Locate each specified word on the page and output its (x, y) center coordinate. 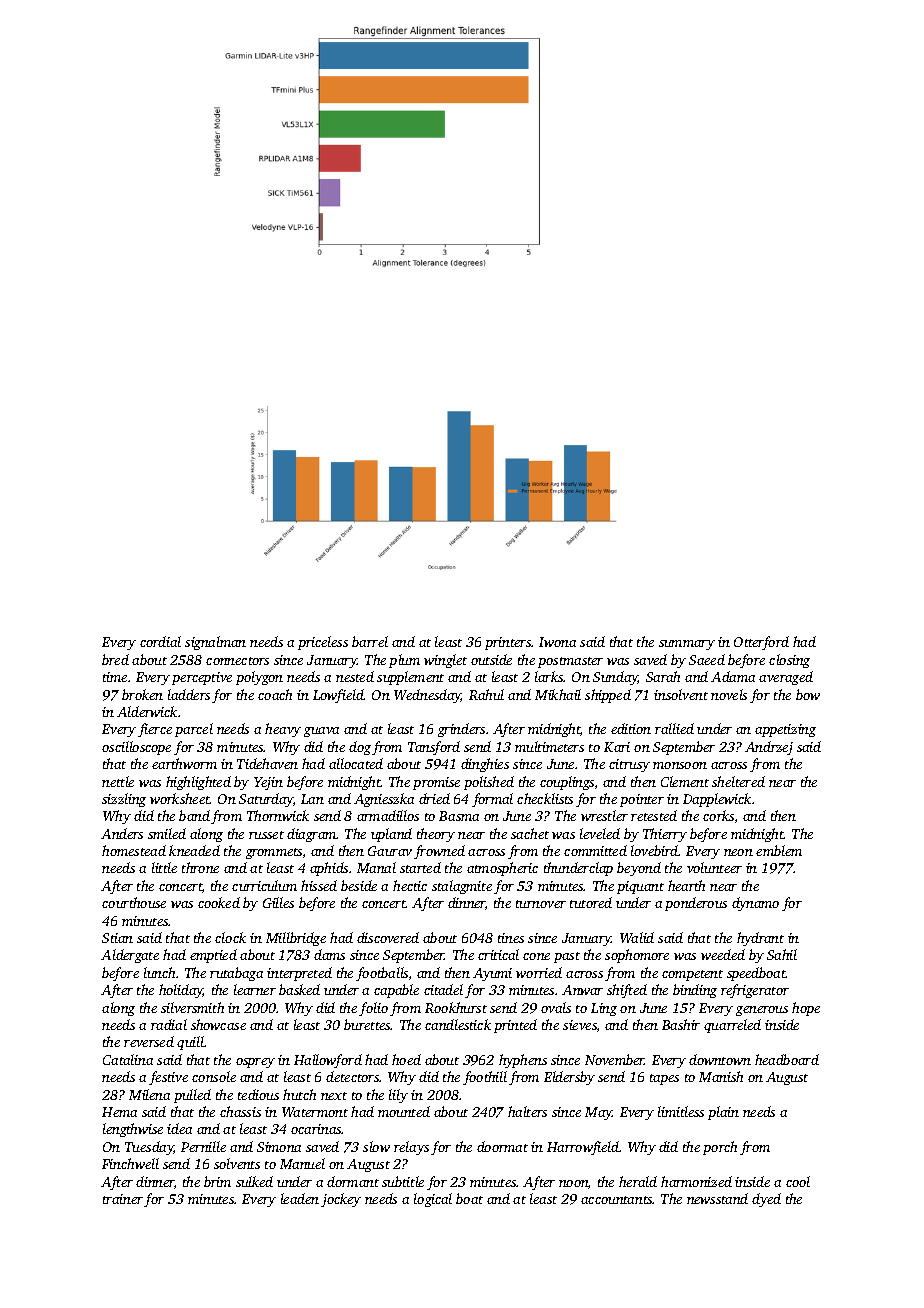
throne (200, 867)
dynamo (755, 904)
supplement (410, 678)
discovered (388, 937)
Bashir (681, 1024)
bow (808, 694)
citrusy (629, 765)
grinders (461, 730)
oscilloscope (136, 748)
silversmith (192, 1007)
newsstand (717, 1198)
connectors (237, 661)
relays (411, 1148)
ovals (556, 1007)
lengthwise (133, 1130)
